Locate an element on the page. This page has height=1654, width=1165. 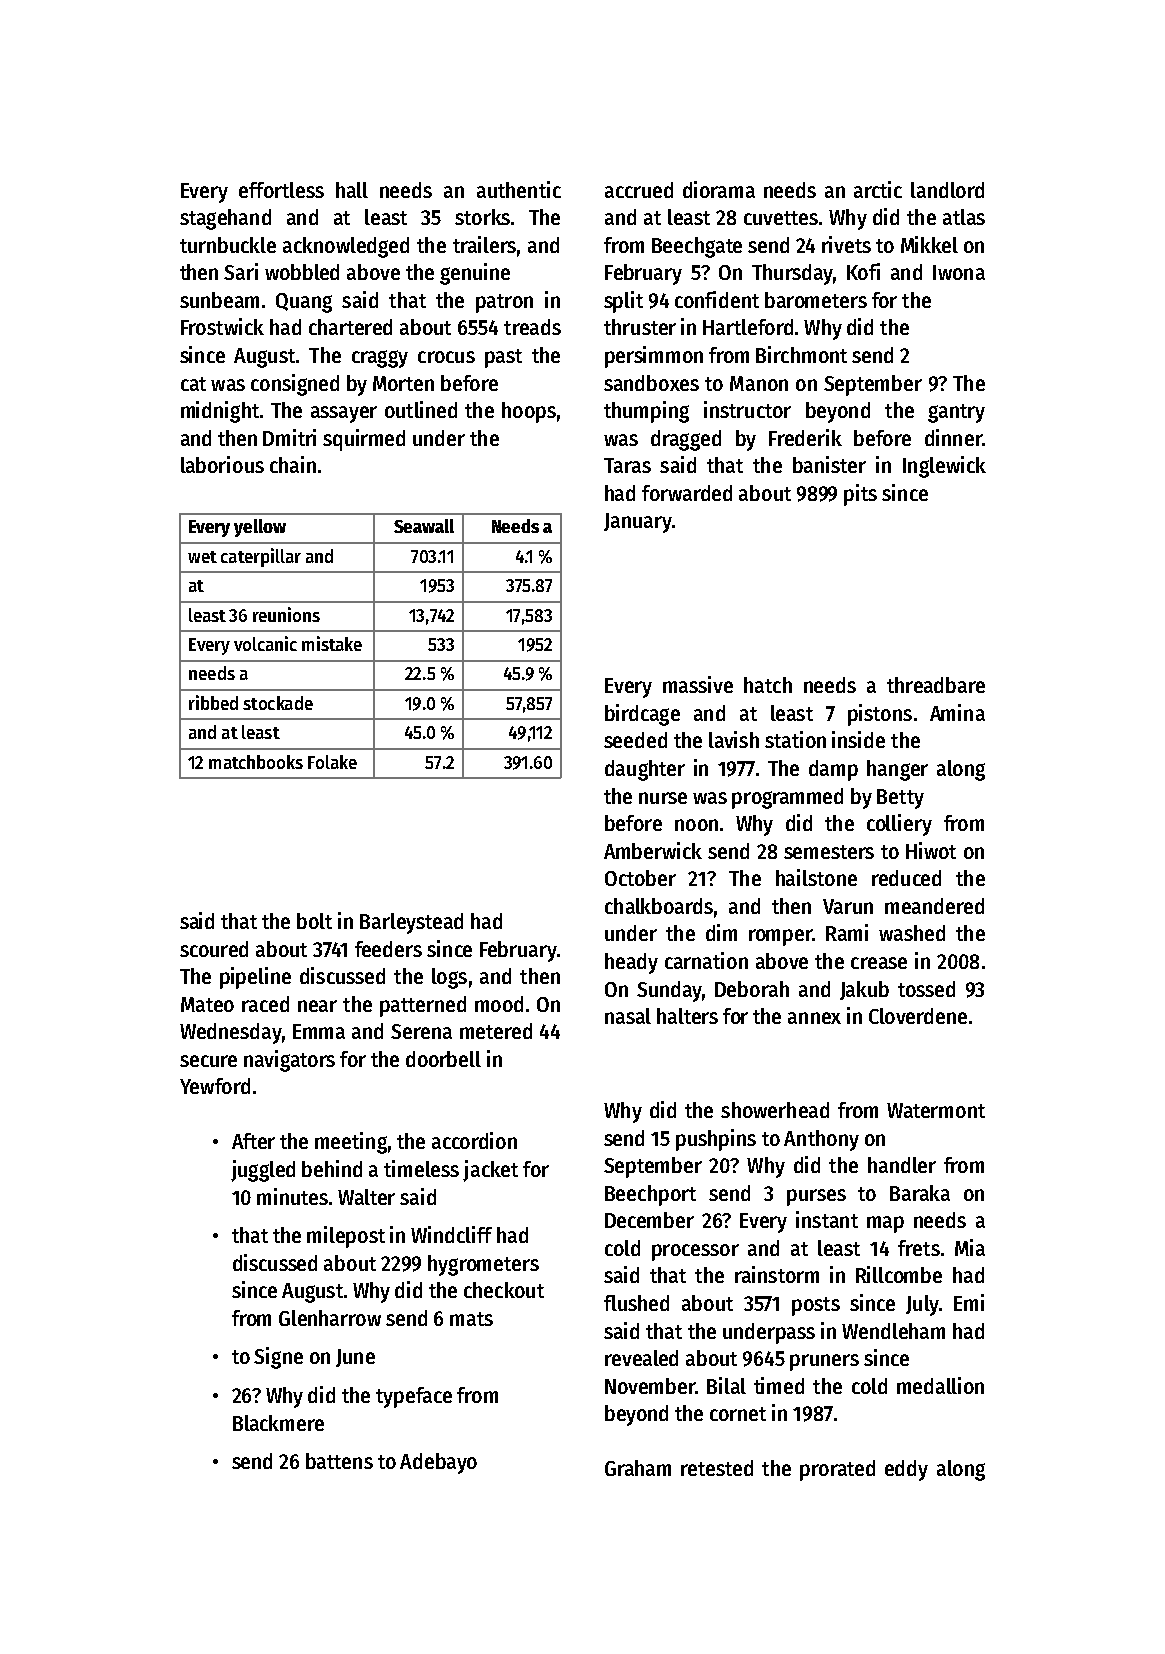
accrued is located at coordinates (639, 190).
